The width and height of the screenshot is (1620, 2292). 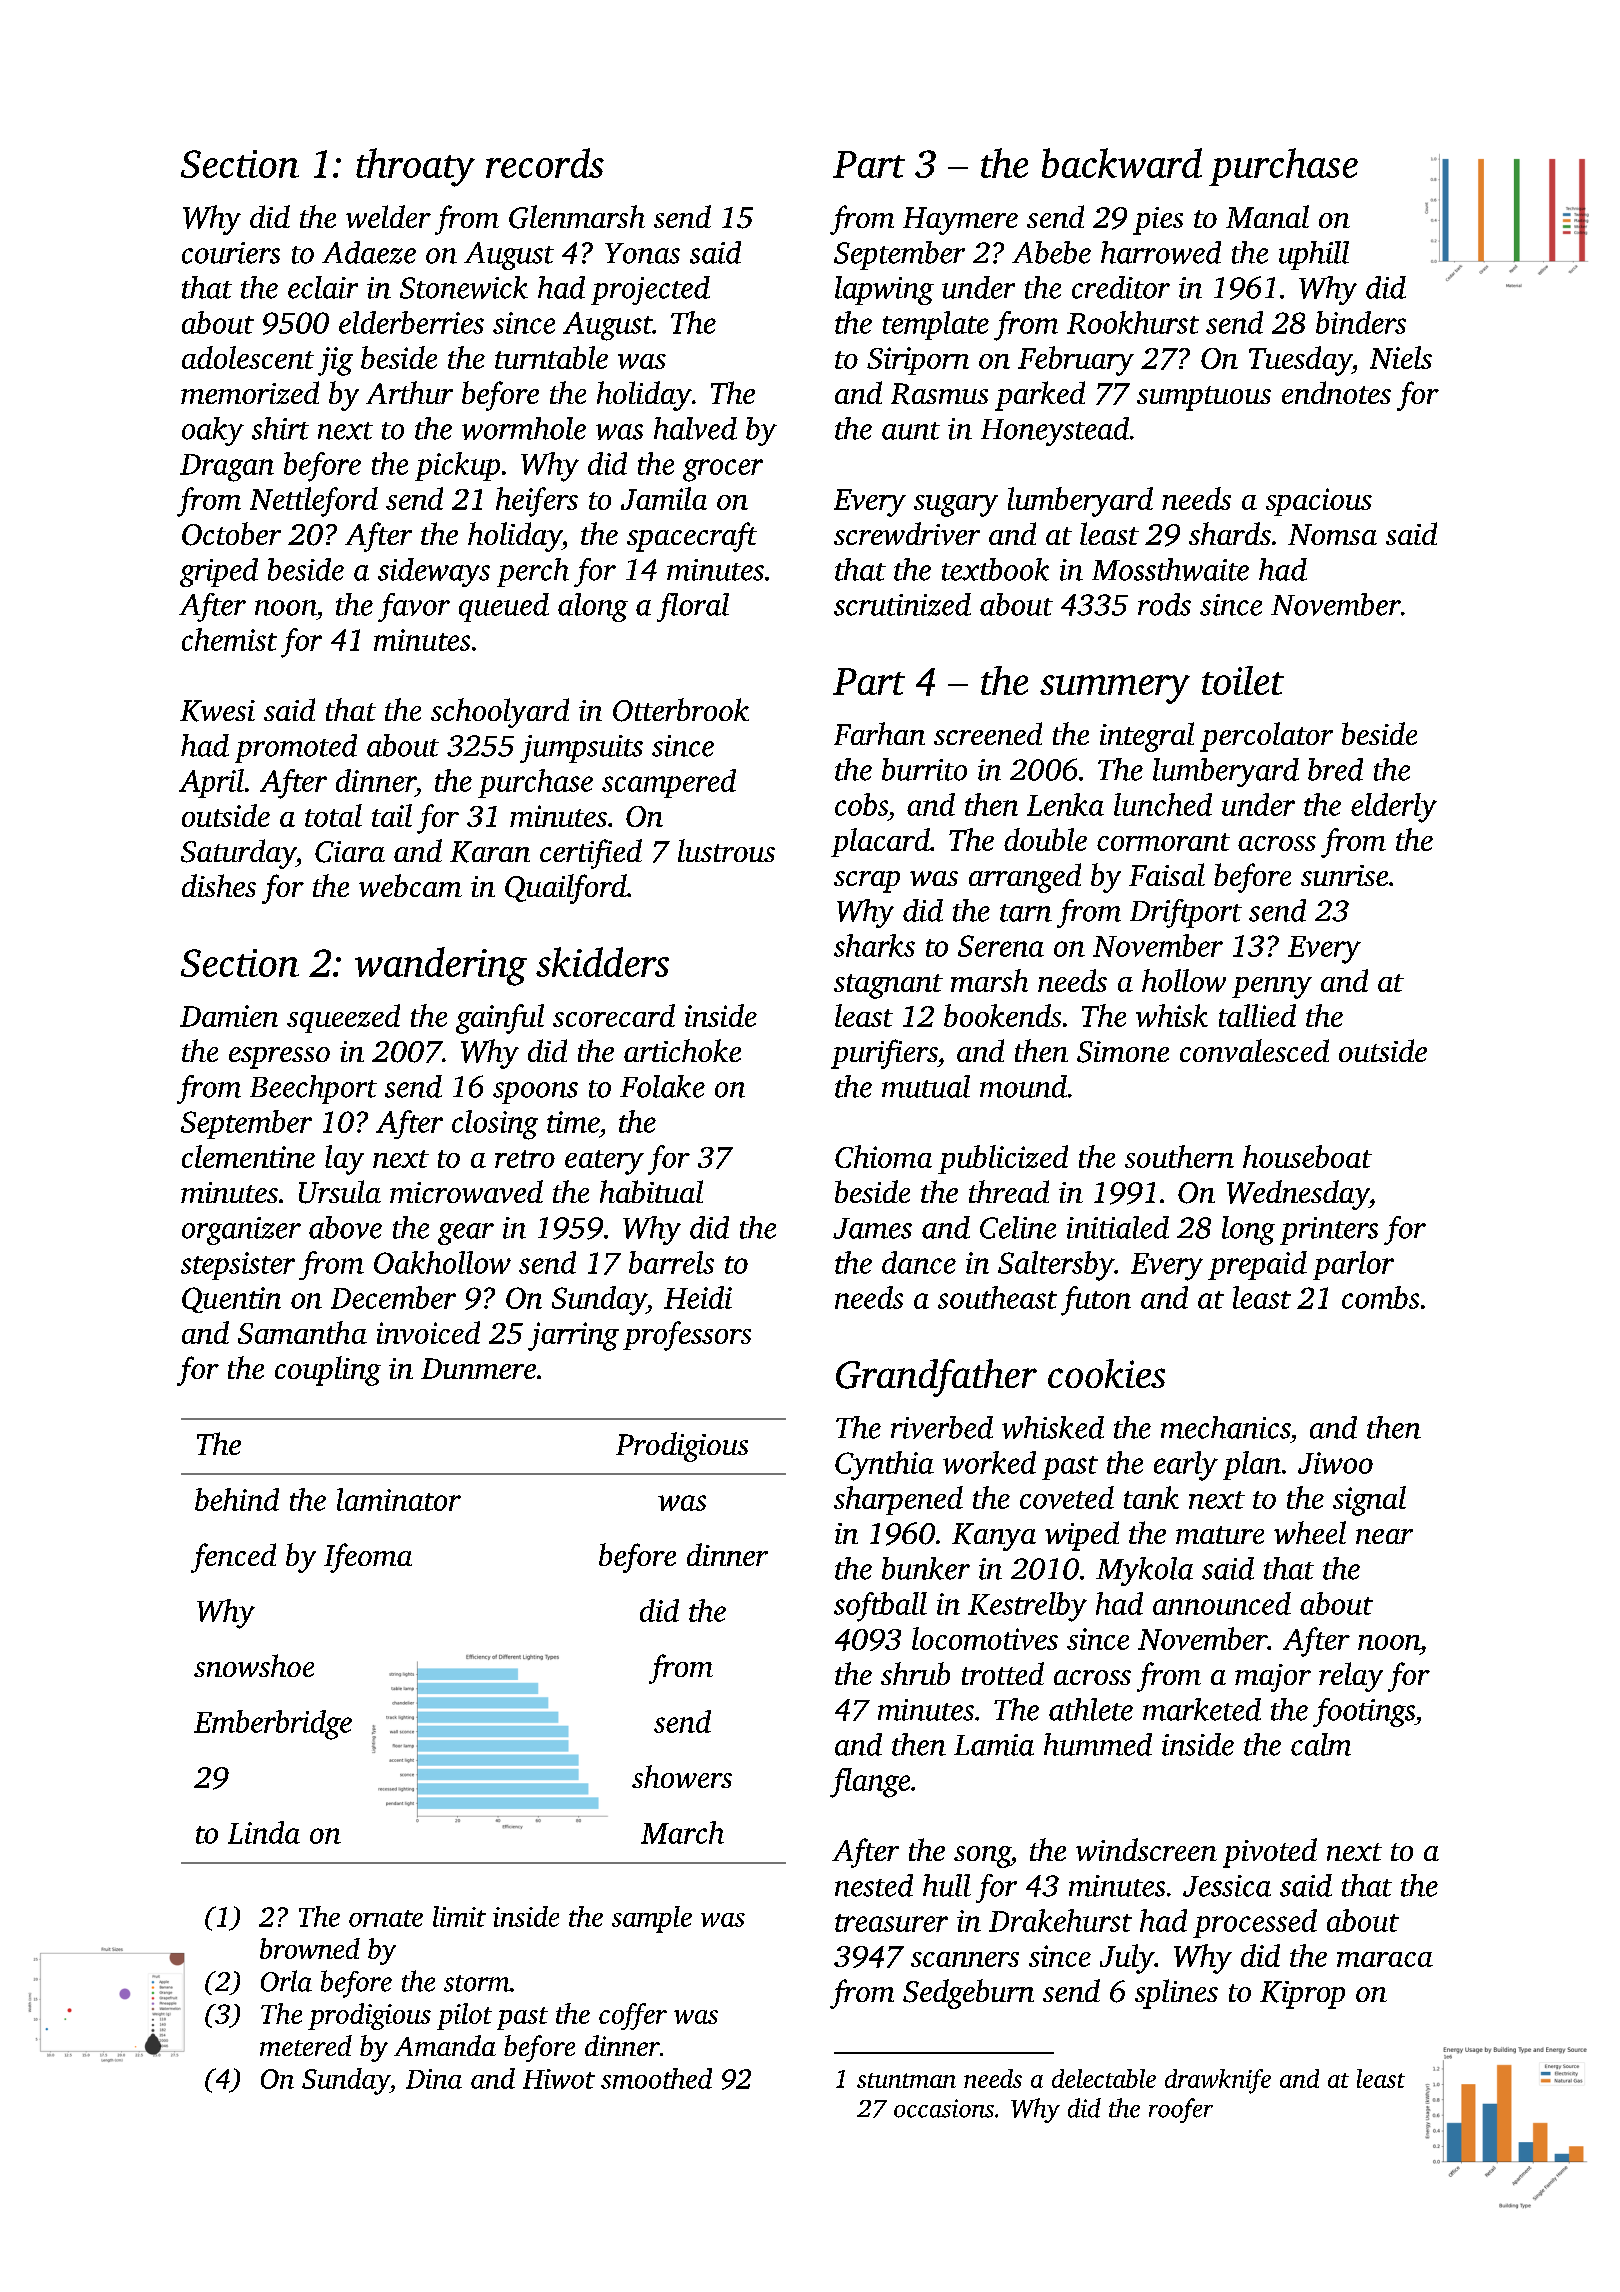 What do you see at coordinates (1267, 216) in the screenshot?
I see `Manal` at bounding box center [1267, 216].
